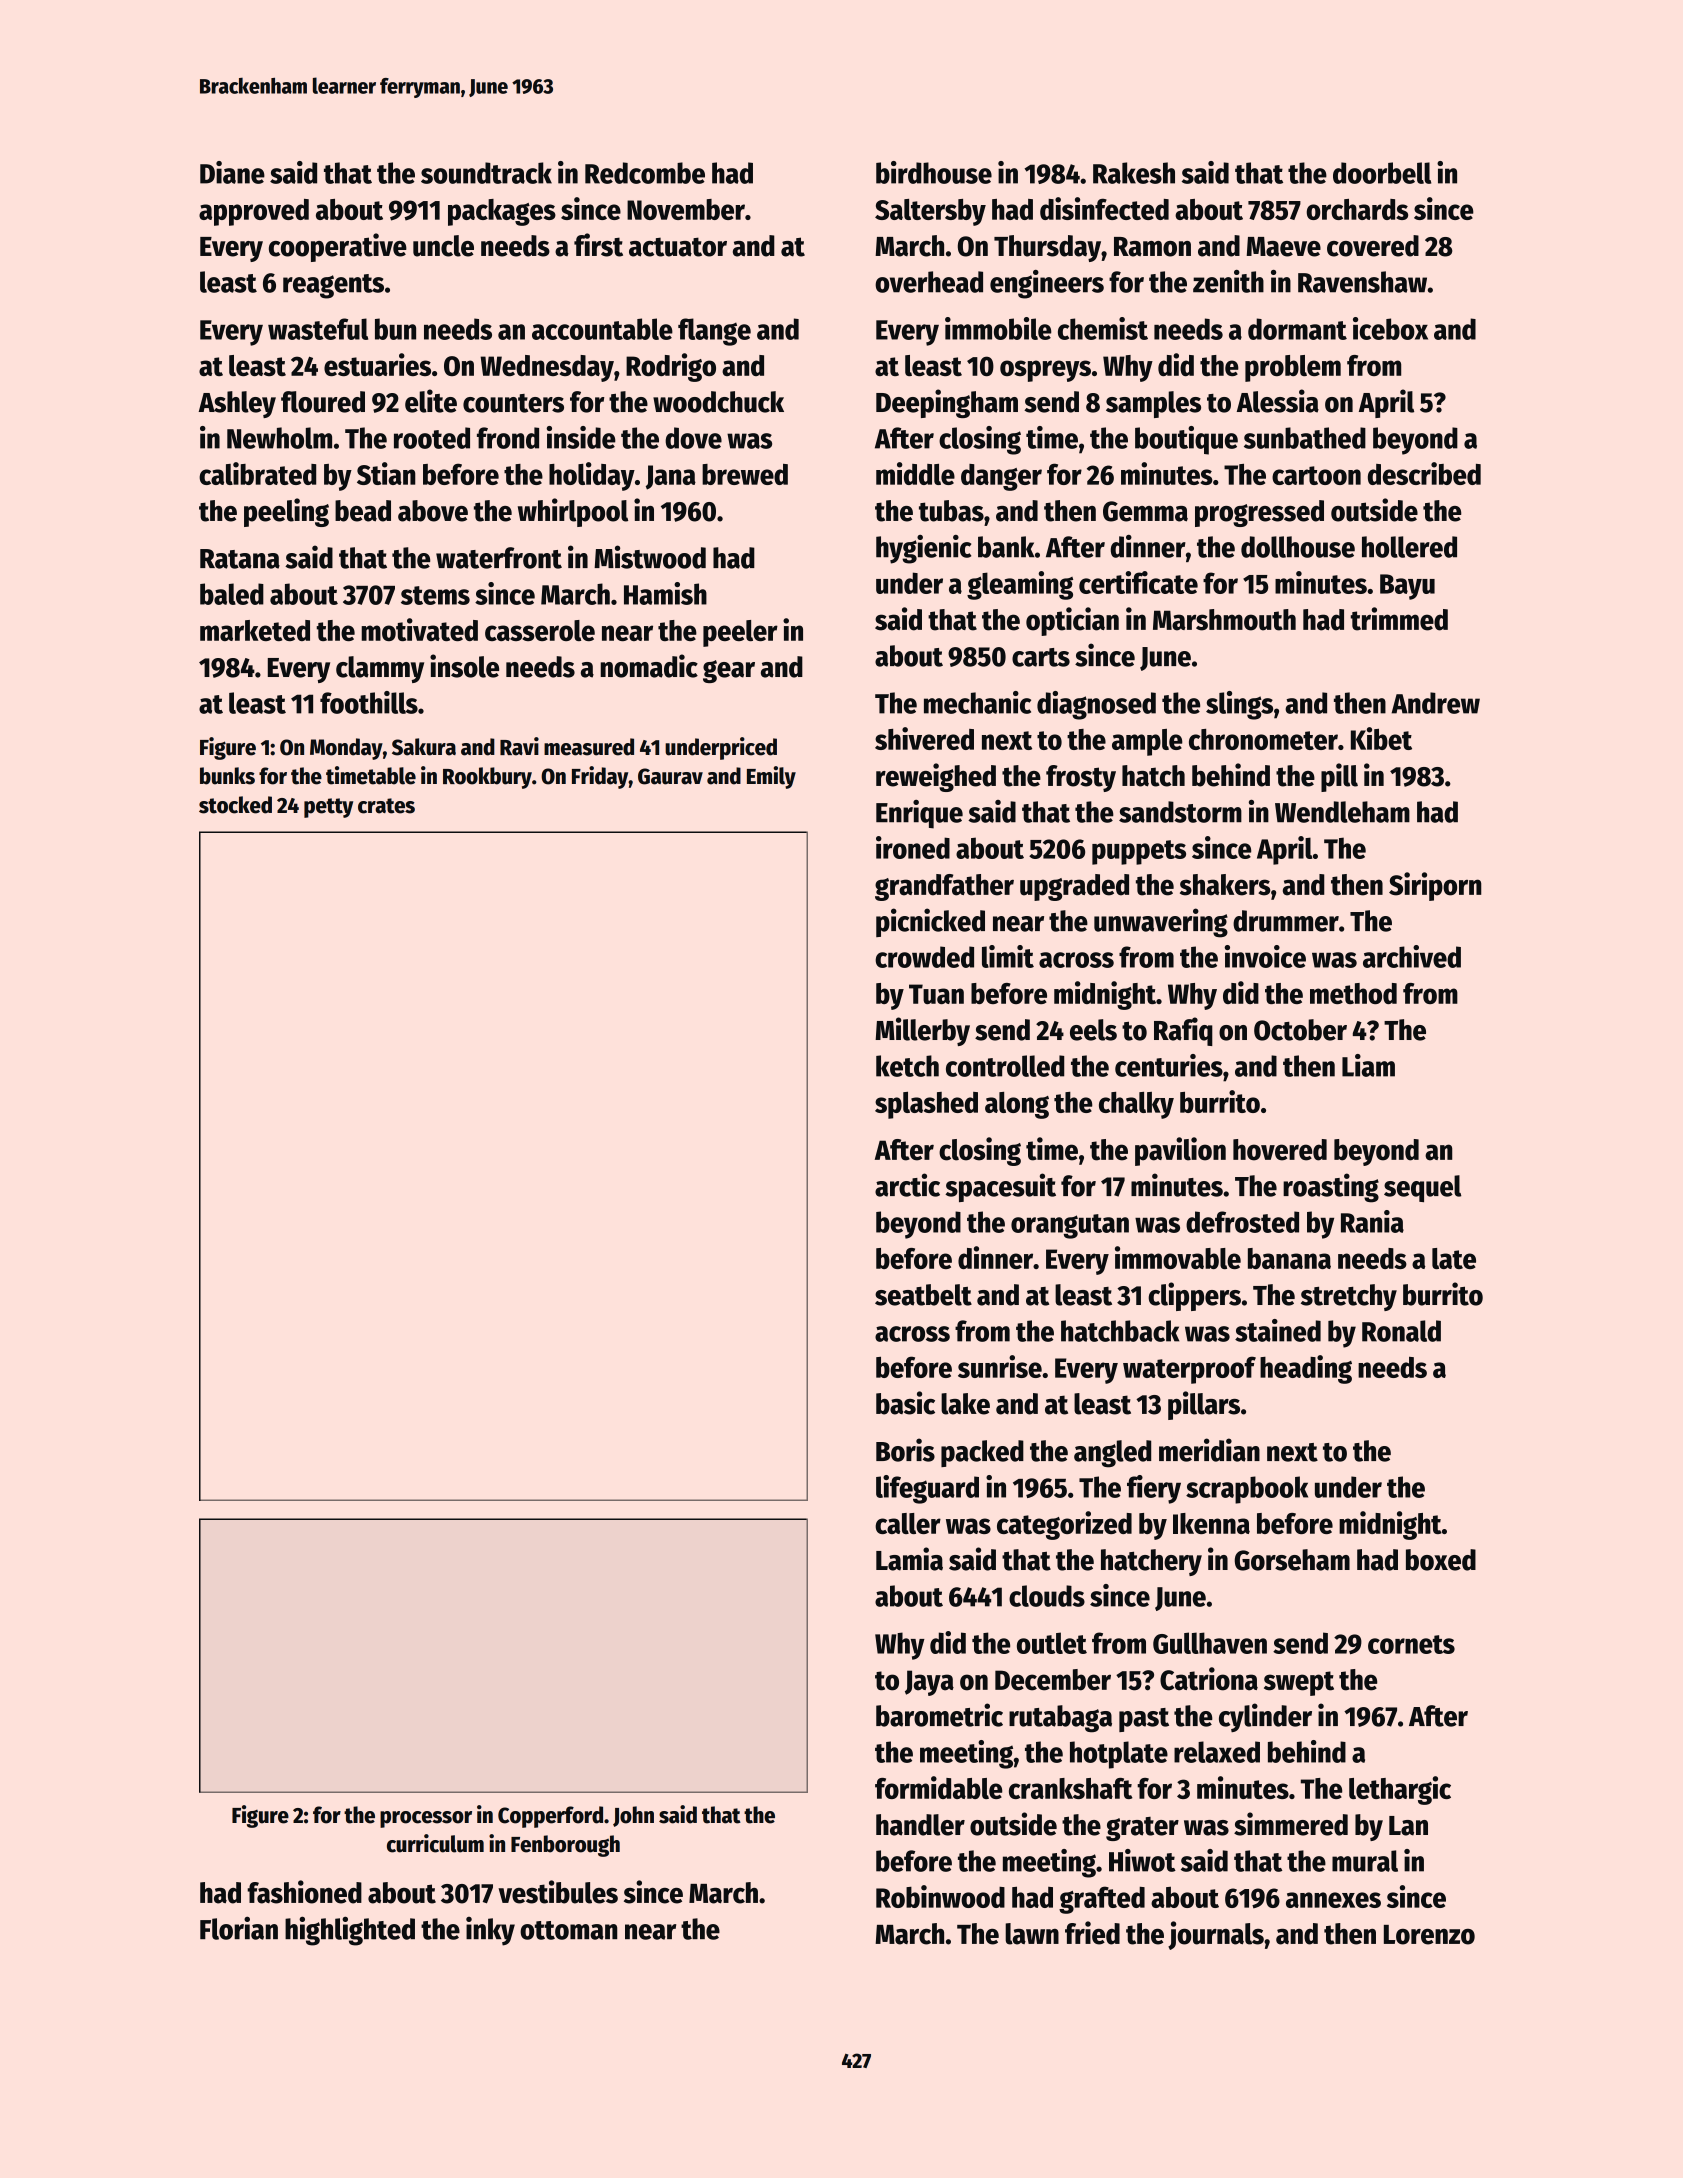 The height and width of the screenshot is (2178, 1683). I want to click on birdhouse, so click(934, 172).
